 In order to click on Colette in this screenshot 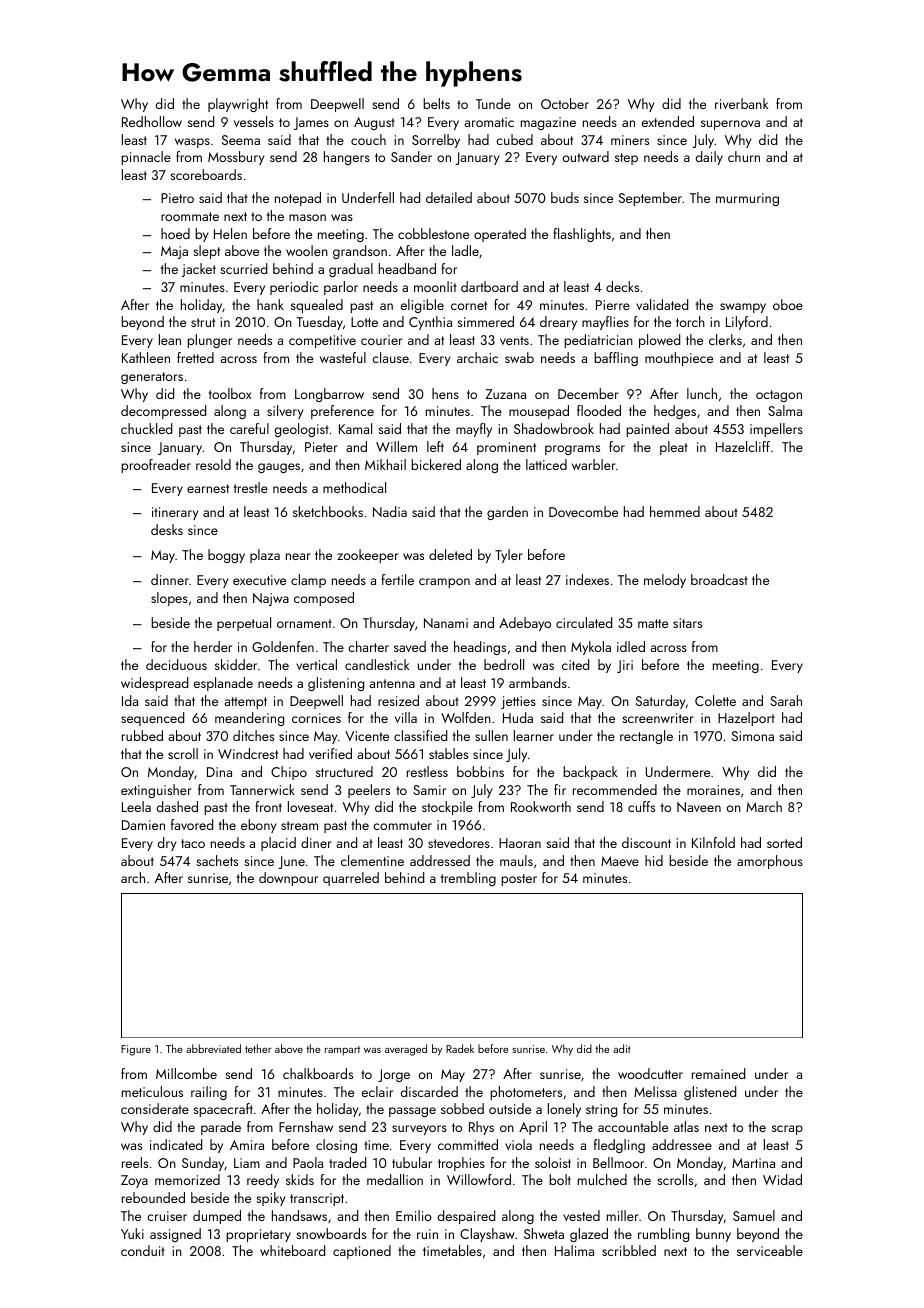, I will do `click(715, 700)`.
